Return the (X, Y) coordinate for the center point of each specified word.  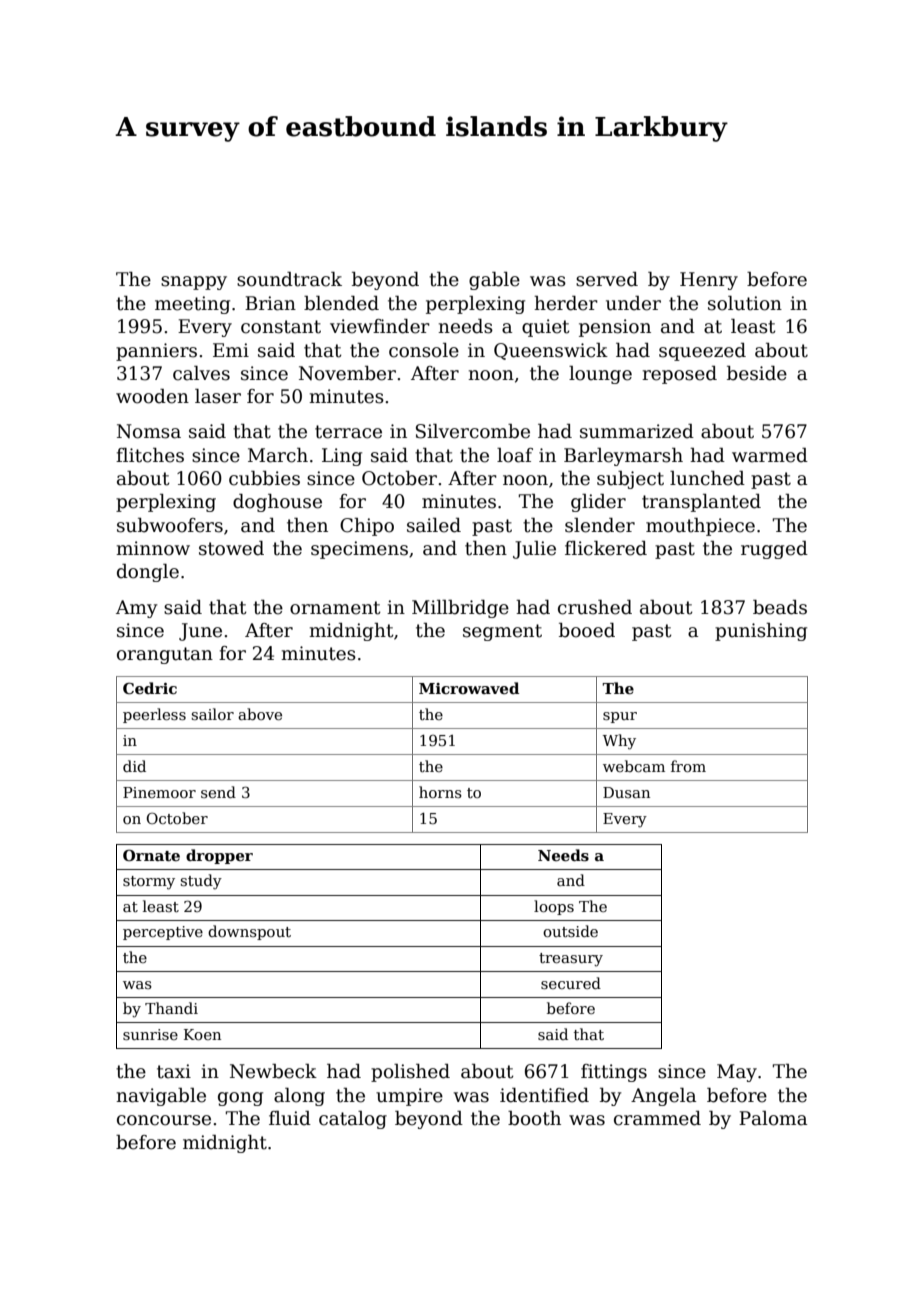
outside (570, 931)
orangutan (165, 655)
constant (281, 327)
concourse (164, 1120)
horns (440, 792)
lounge (600, 375)
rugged (774, 550)
